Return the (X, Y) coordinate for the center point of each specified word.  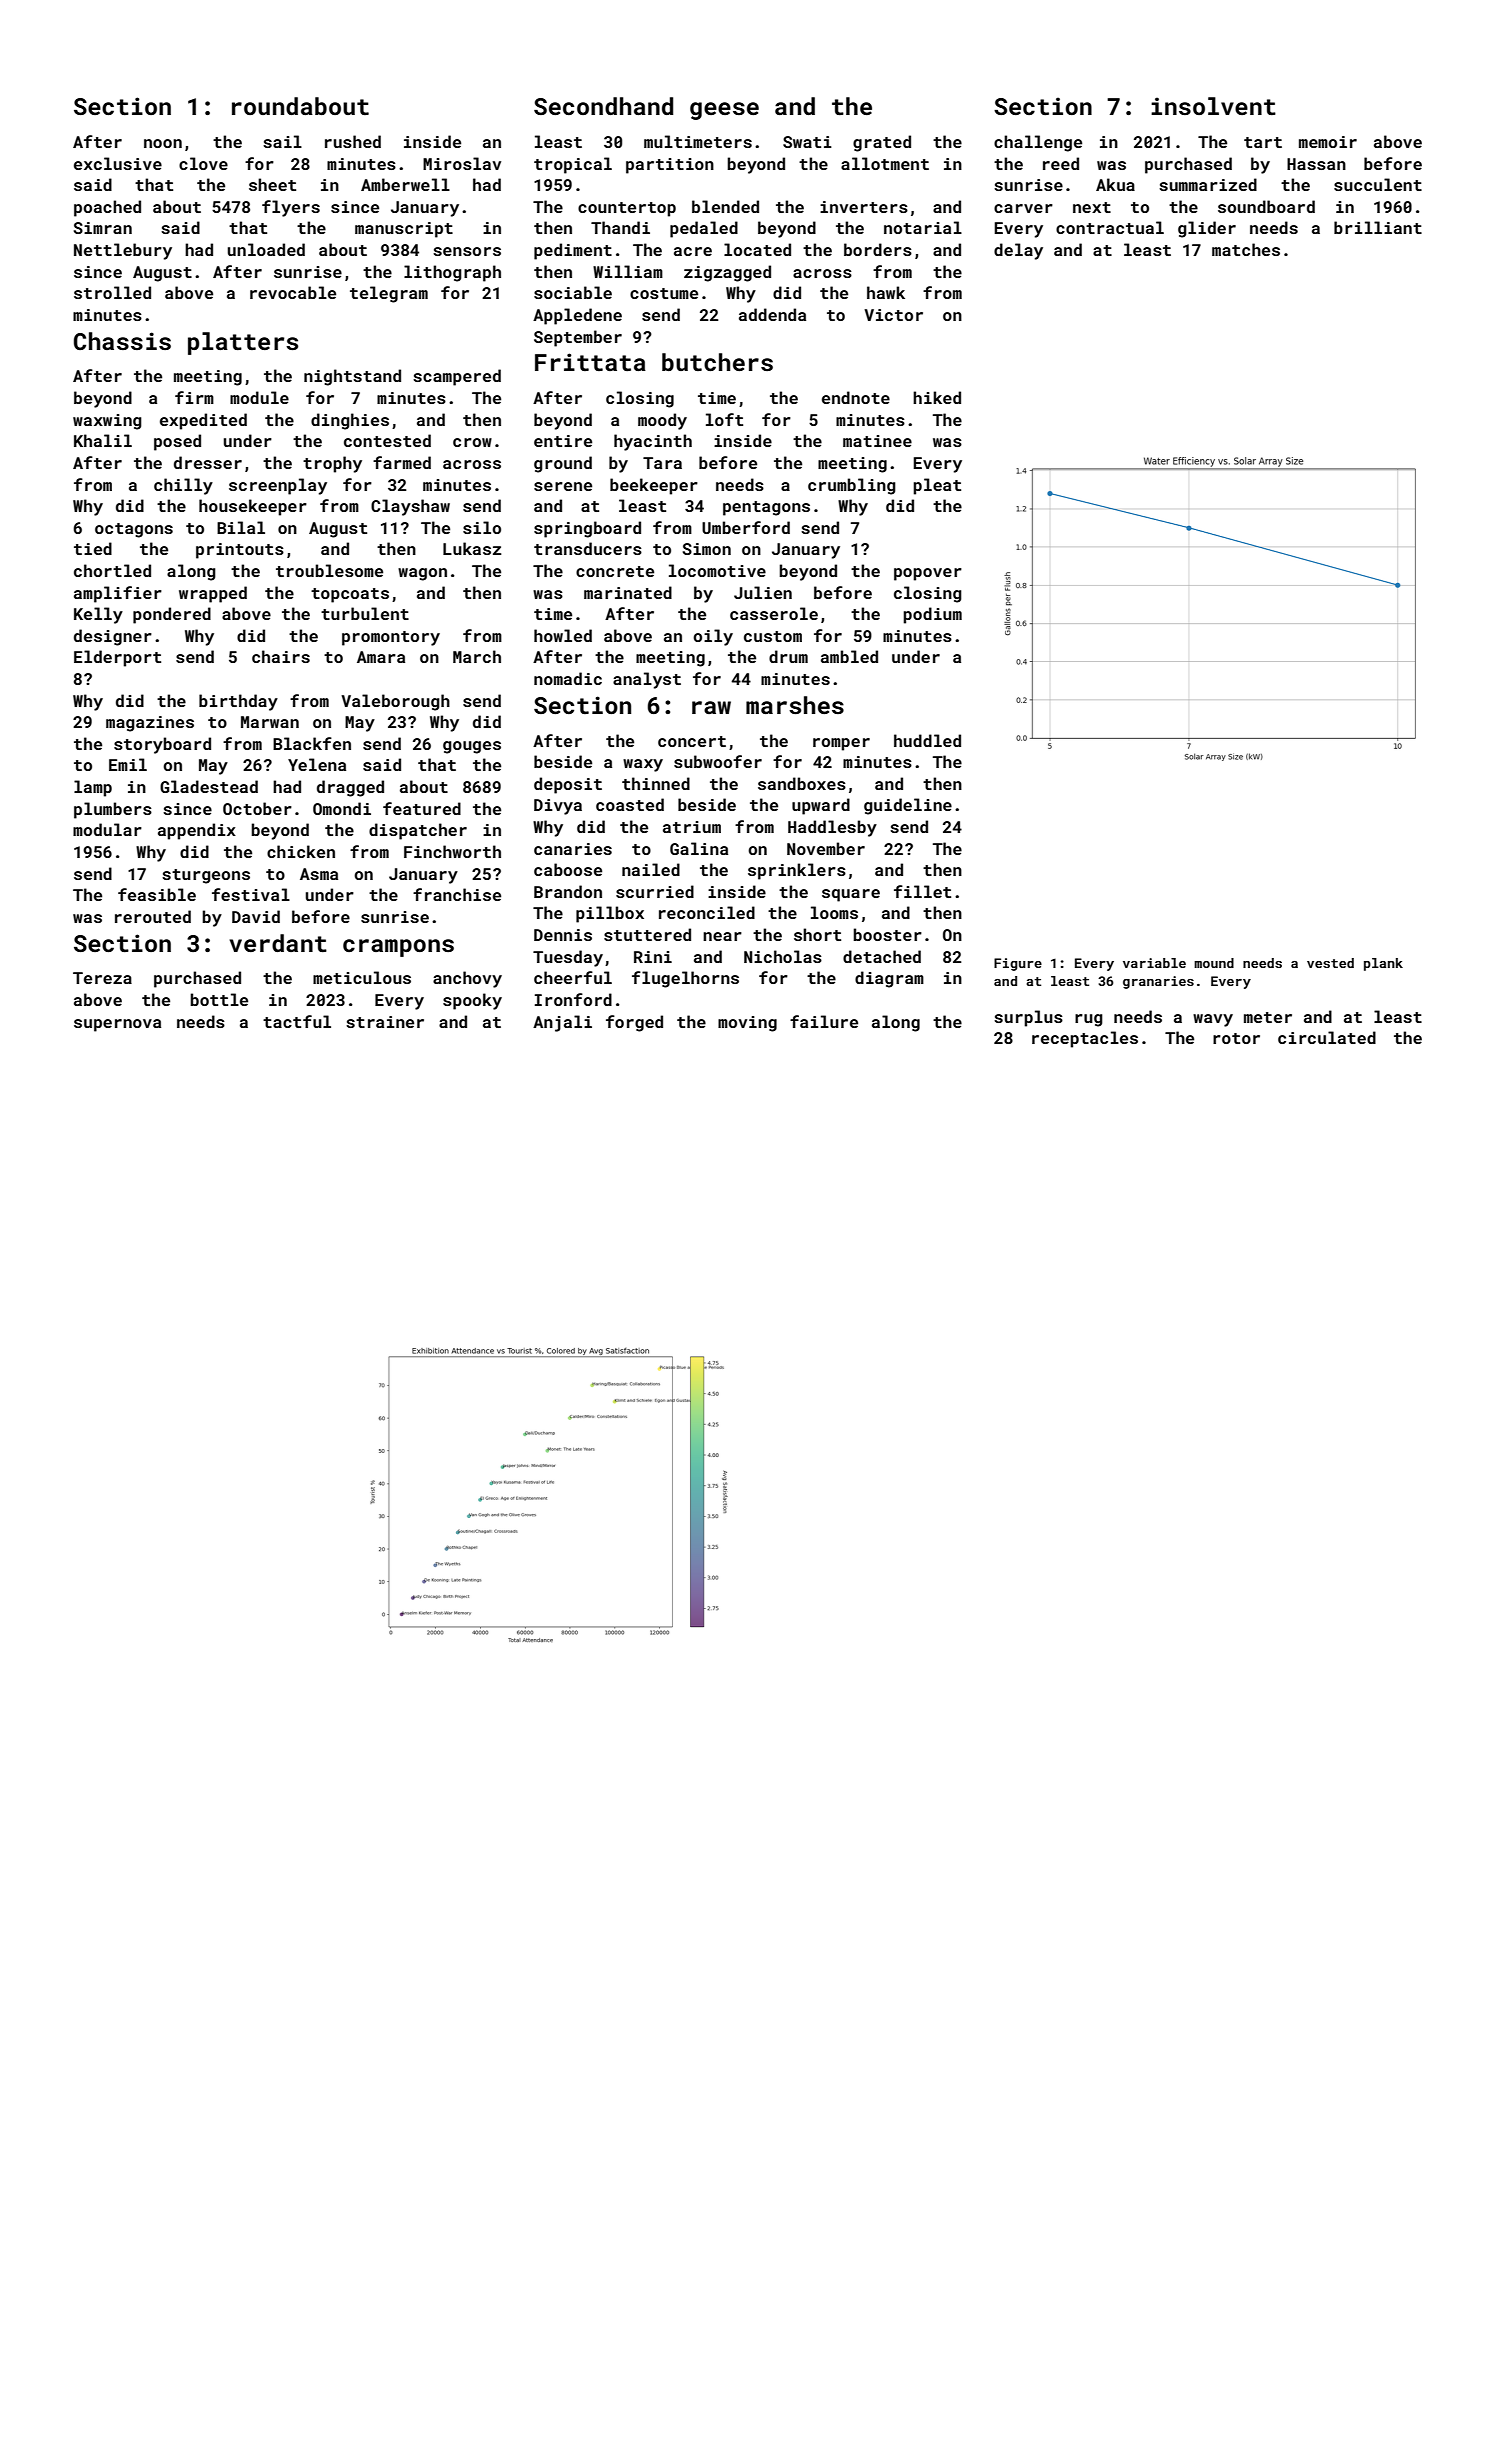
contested (387, 440)
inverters (864, 207)
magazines (150, 724)
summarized (1208, 184)
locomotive (717, 570)
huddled (927, 740)
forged (634, 1023)
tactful (297, 1021)
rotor (1236, 1038)
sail (282, 141)
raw (711, 707)
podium (932, 615)
